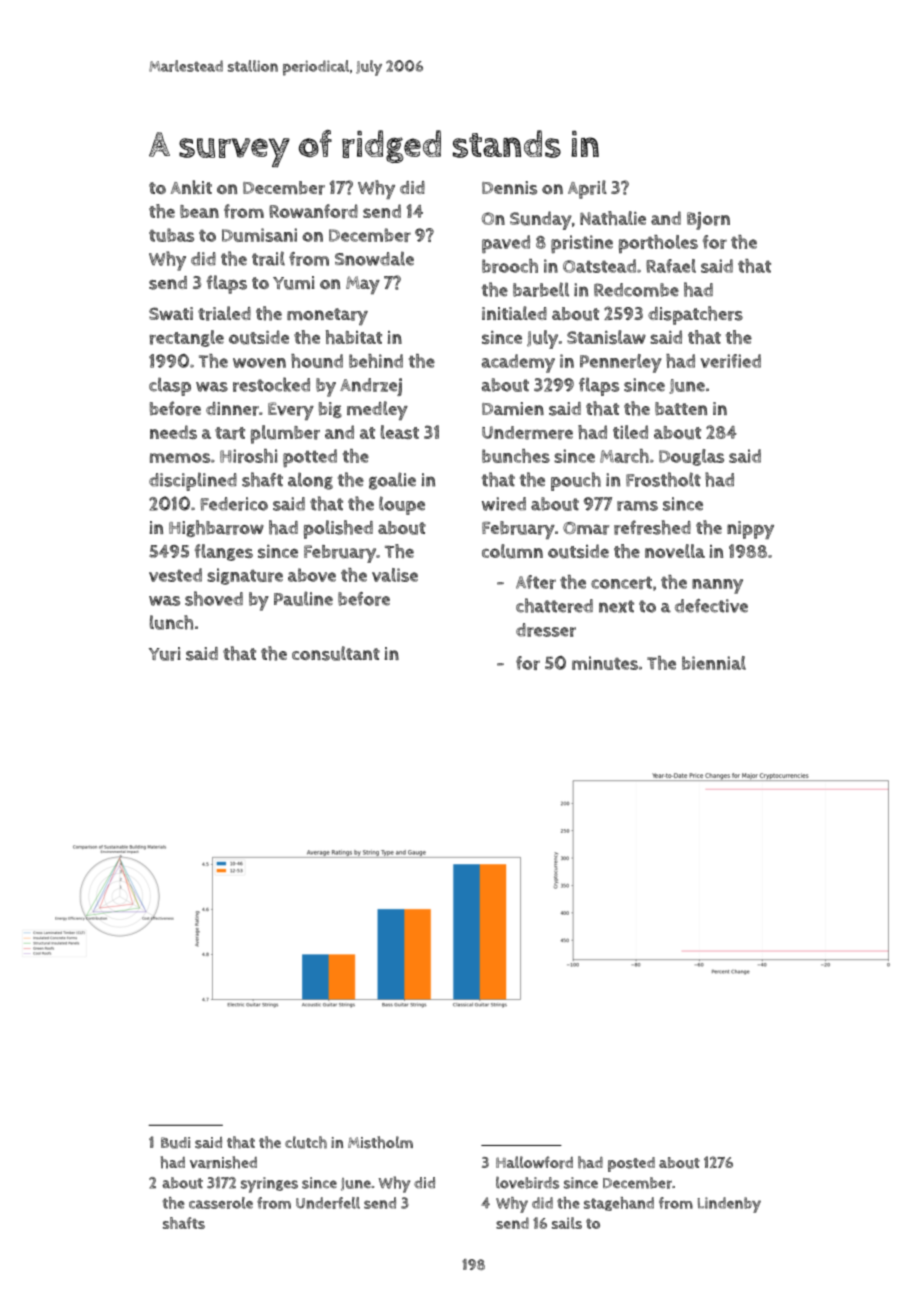 Image resolution: width=924 pixels, height=1311 pixels. What do you see at coordinates (165, 654) in the document?
I see `Yuri` at bounding box center [165, 654].
